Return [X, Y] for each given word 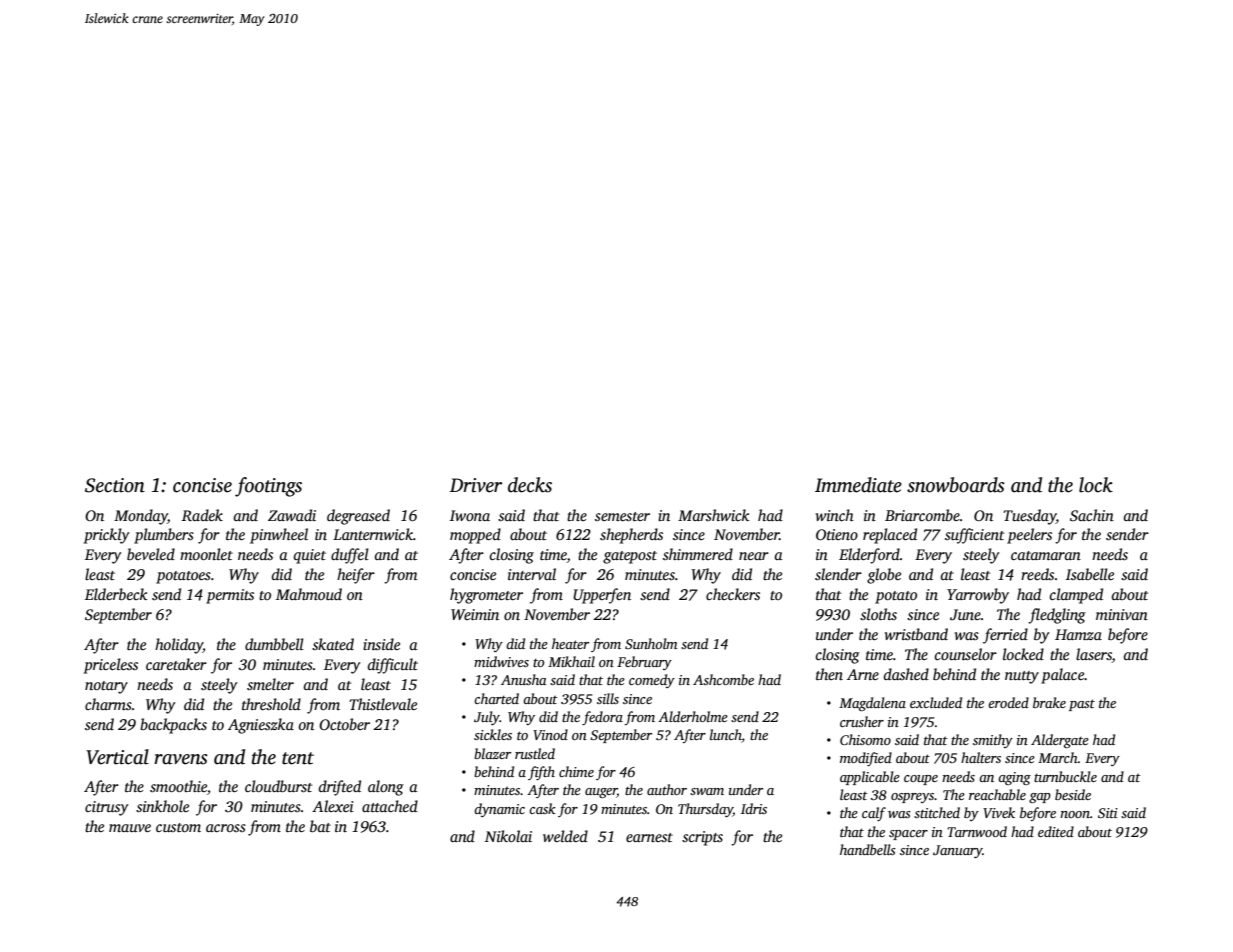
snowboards [956, 485]
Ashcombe [723, 679]
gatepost [630, 557]
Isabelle [1090, 574]
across [226, 828]
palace [1063, 676]
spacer [908, 835]
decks [530, 485]
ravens [181, 759]
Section [115, 485]
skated [333, 644]
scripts [702, 838]
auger [601, 793]
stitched [937, 812]
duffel [350, 556]
